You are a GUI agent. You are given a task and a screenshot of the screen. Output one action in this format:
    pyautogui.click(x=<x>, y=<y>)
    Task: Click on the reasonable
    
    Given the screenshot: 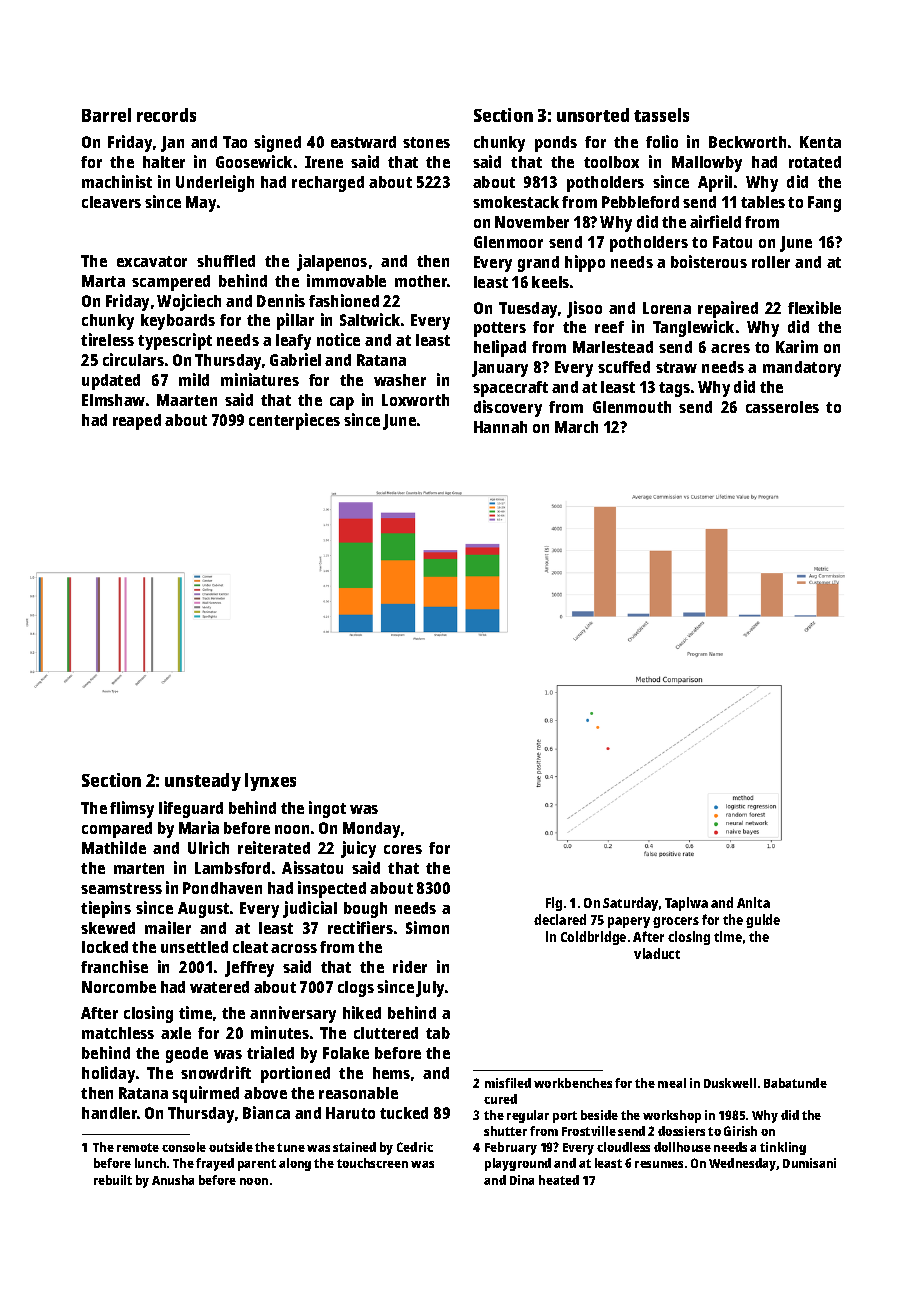 What is the action you would take?
    pyautogui.click(x=358, y=1093)
